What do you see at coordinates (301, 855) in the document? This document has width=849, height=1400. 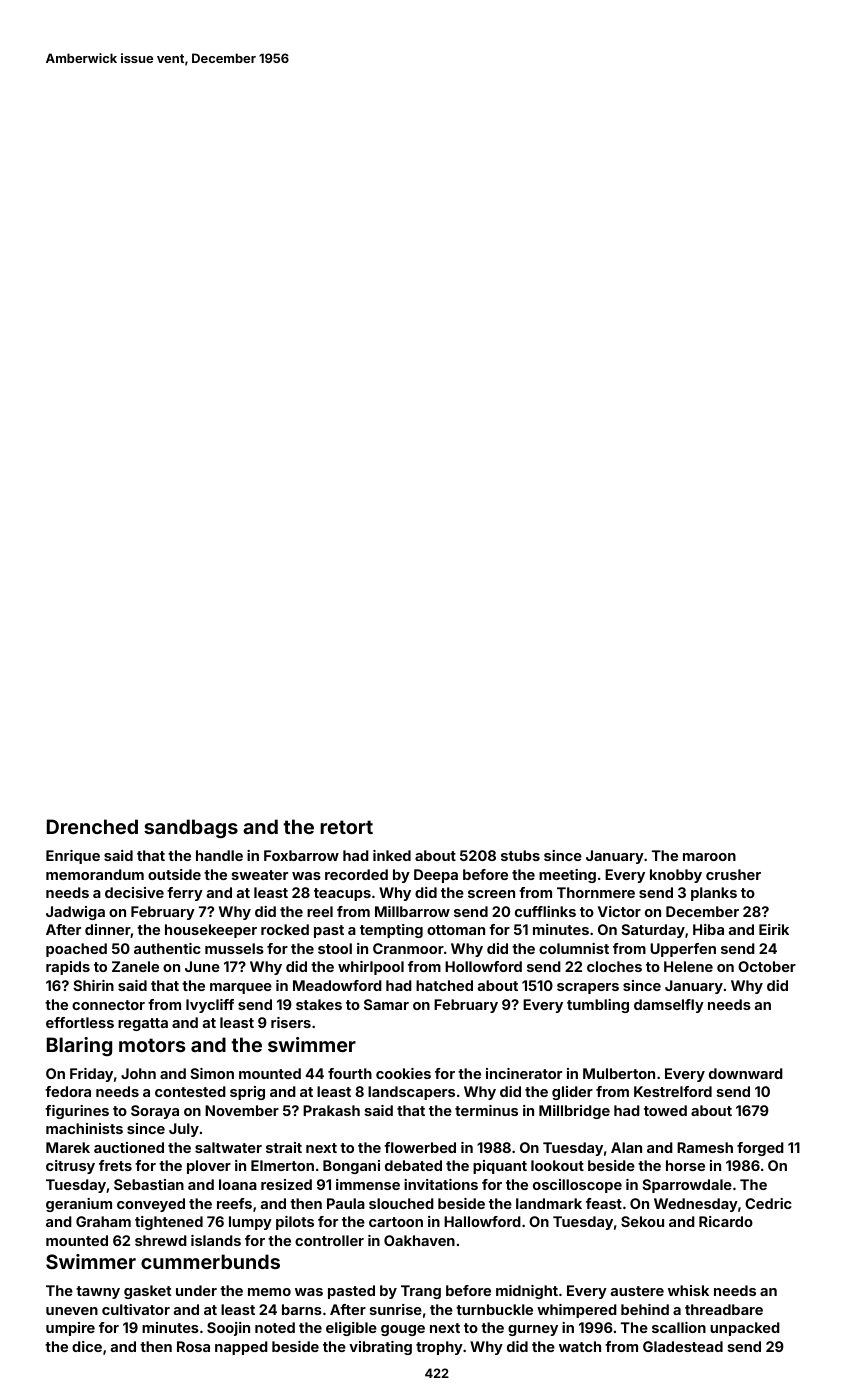 I see `Foxbarrow` at bounding box center [301, 855].
